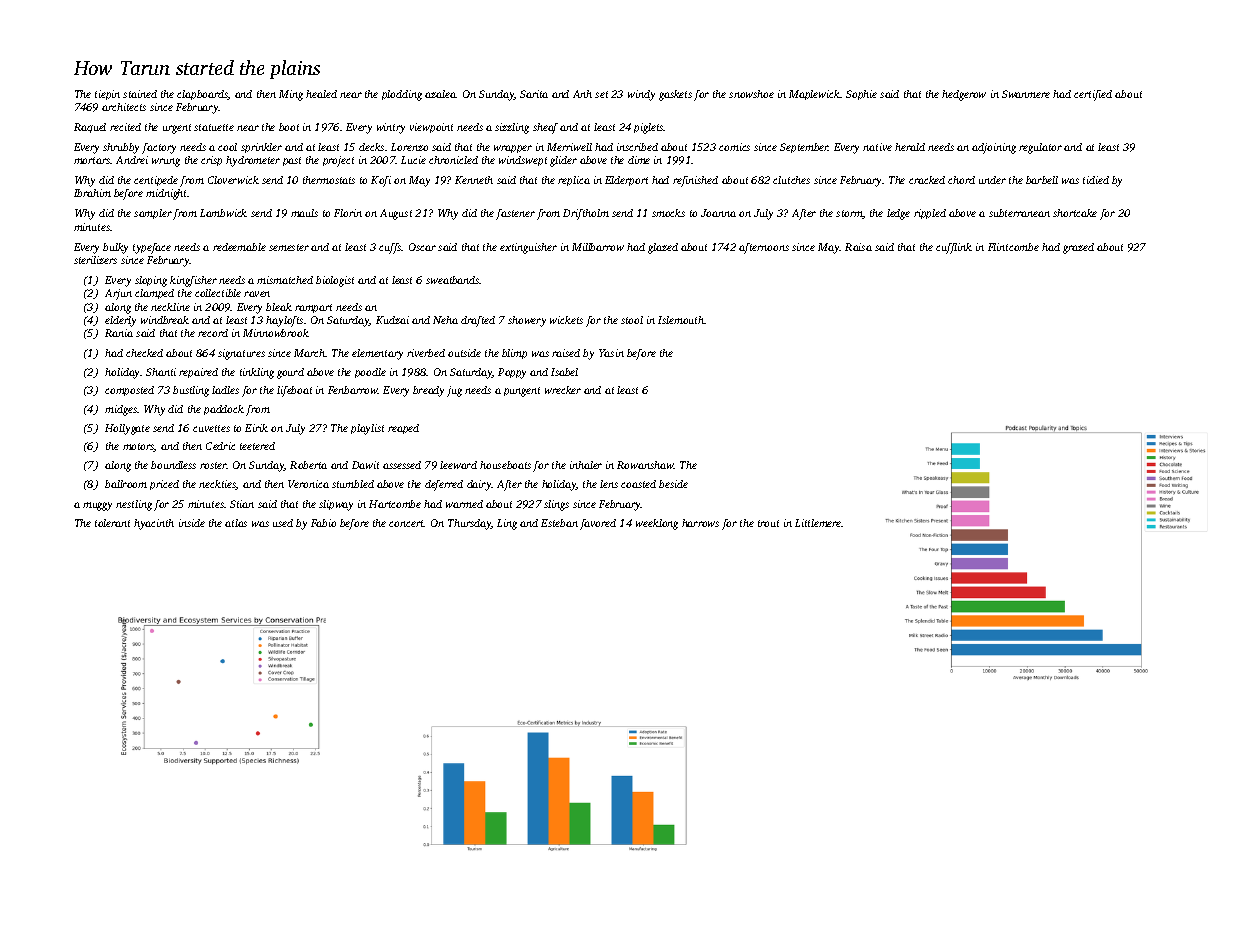 This page has width=1233, height=952. I want to click on snowshoe, so click(751, 94).
